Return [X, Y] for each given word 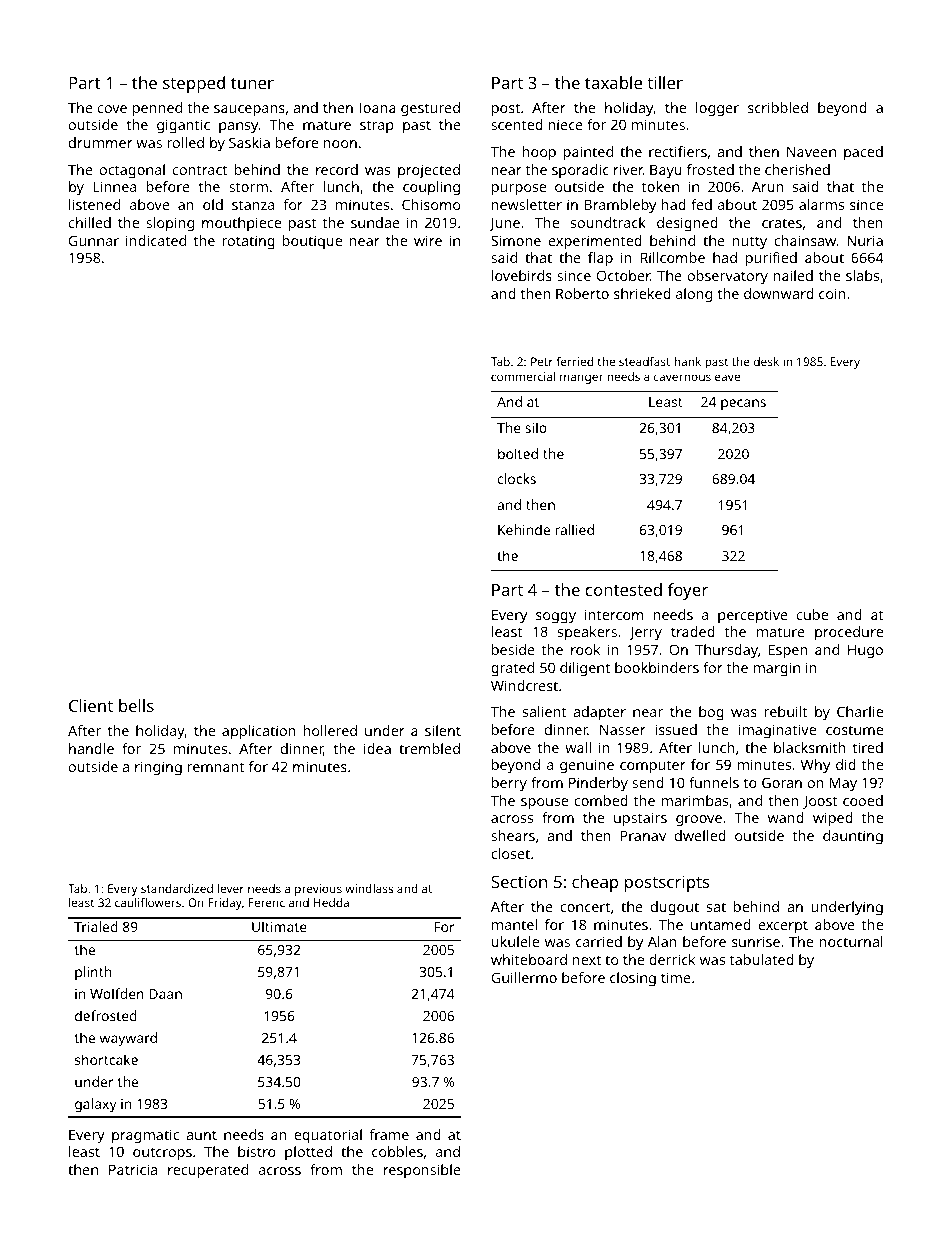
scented [517, 124]
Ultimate [279, 926]
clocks [517, 478]
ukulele [515, 941]
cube [812, 614]
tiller [665, 82]
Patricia [133, 1169]
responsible [422, 1171]
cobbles [397, 1151]
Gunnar [94, 240]
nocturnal [851, 941]
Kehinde [524, 529]
